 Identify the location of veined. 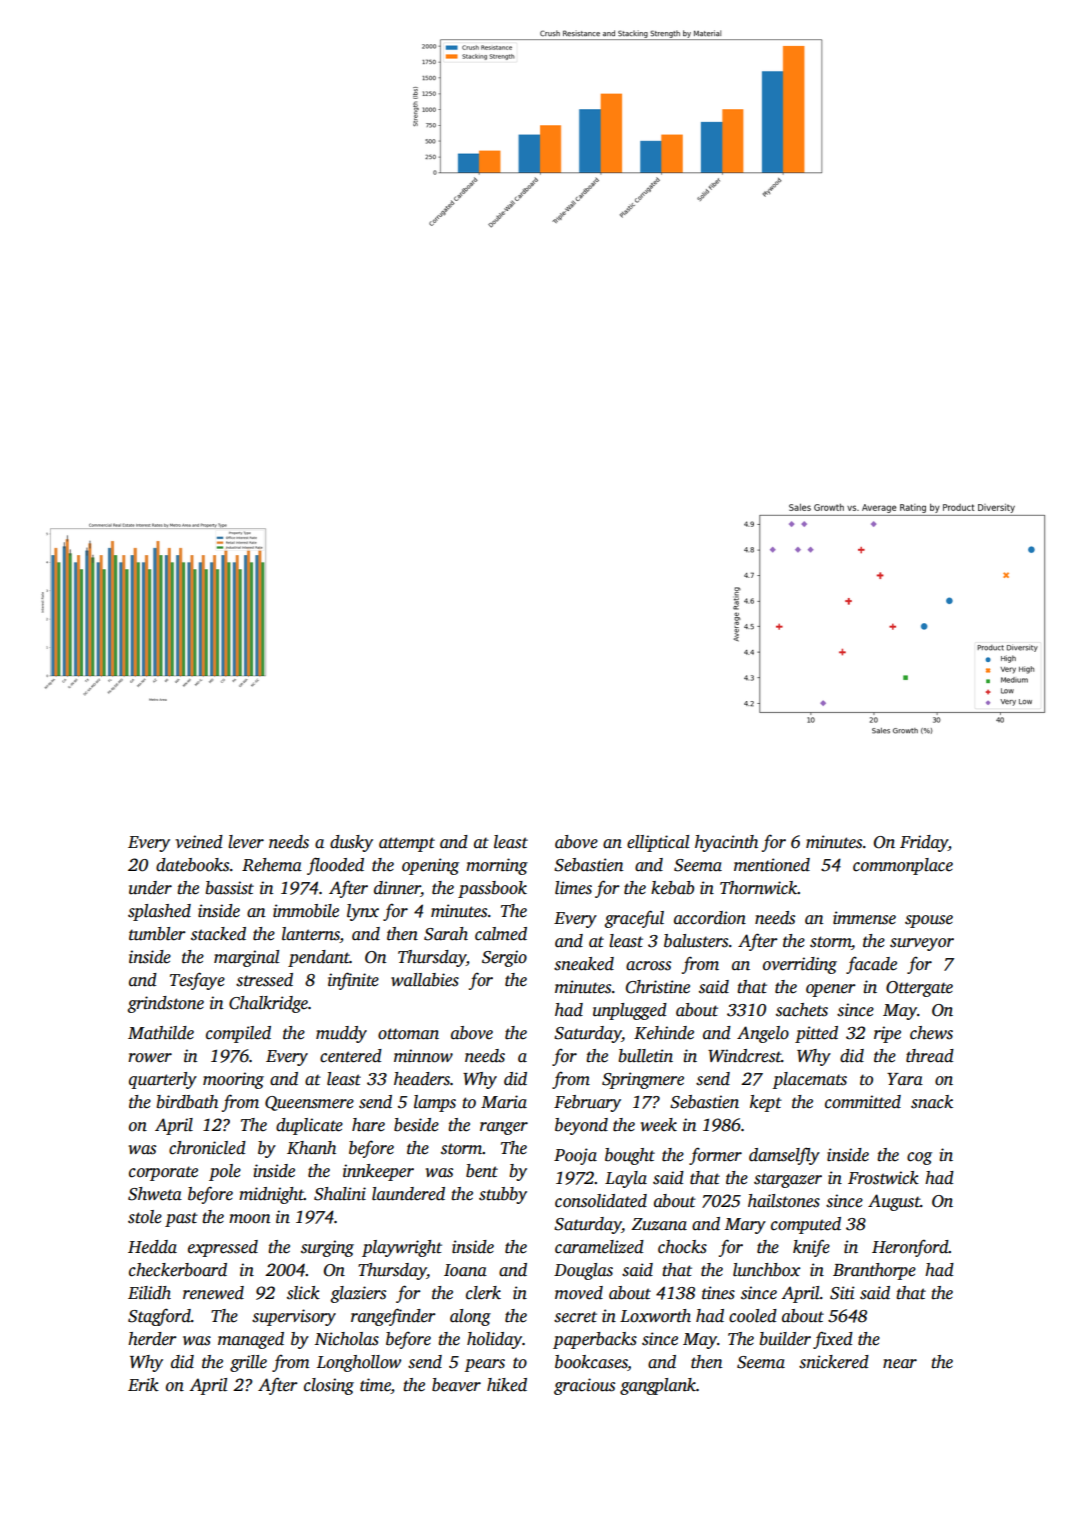
(199, 842).
